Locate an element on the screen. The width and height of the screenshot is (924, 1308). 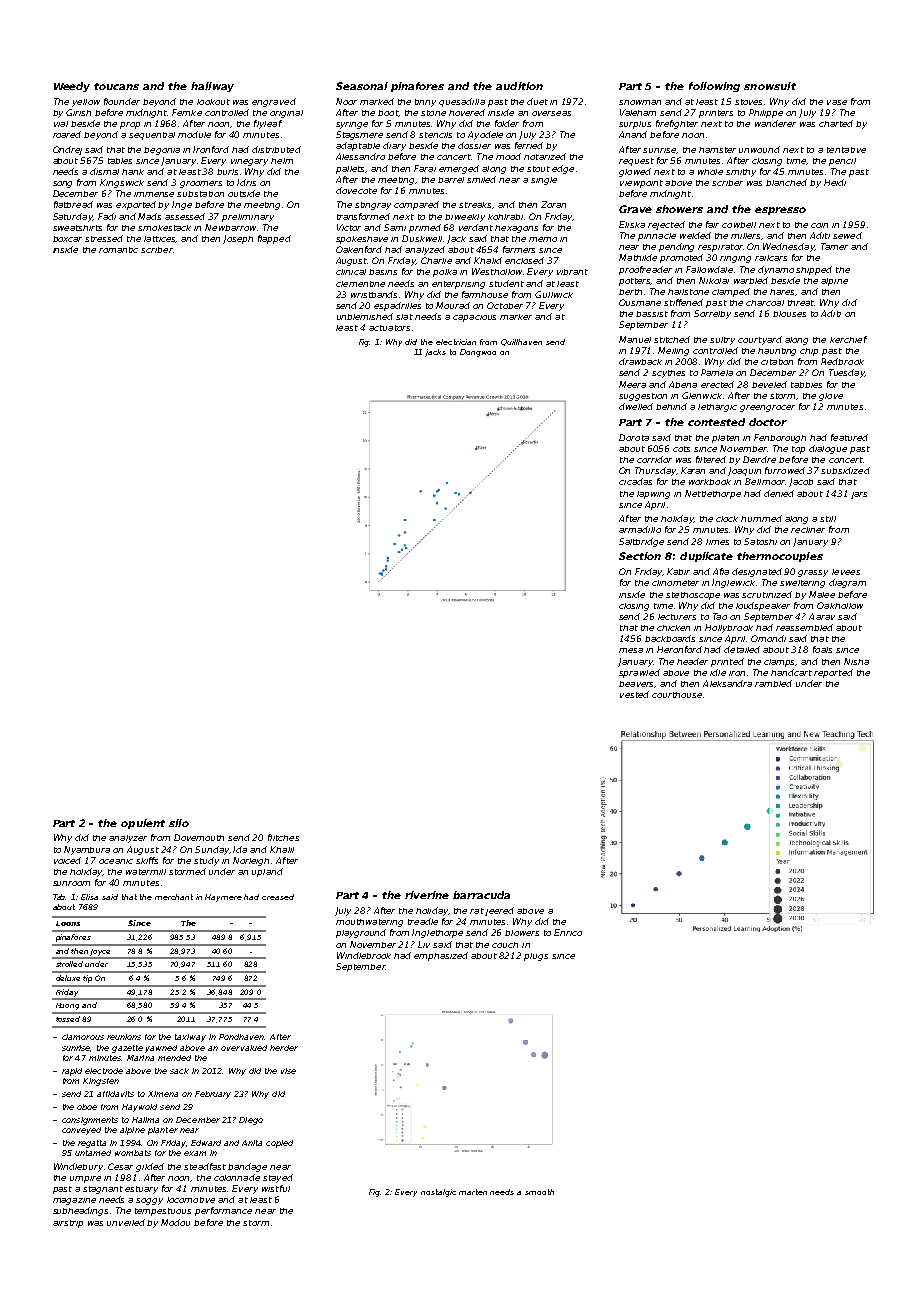
yawned is located at coordinates (161, 1049).
